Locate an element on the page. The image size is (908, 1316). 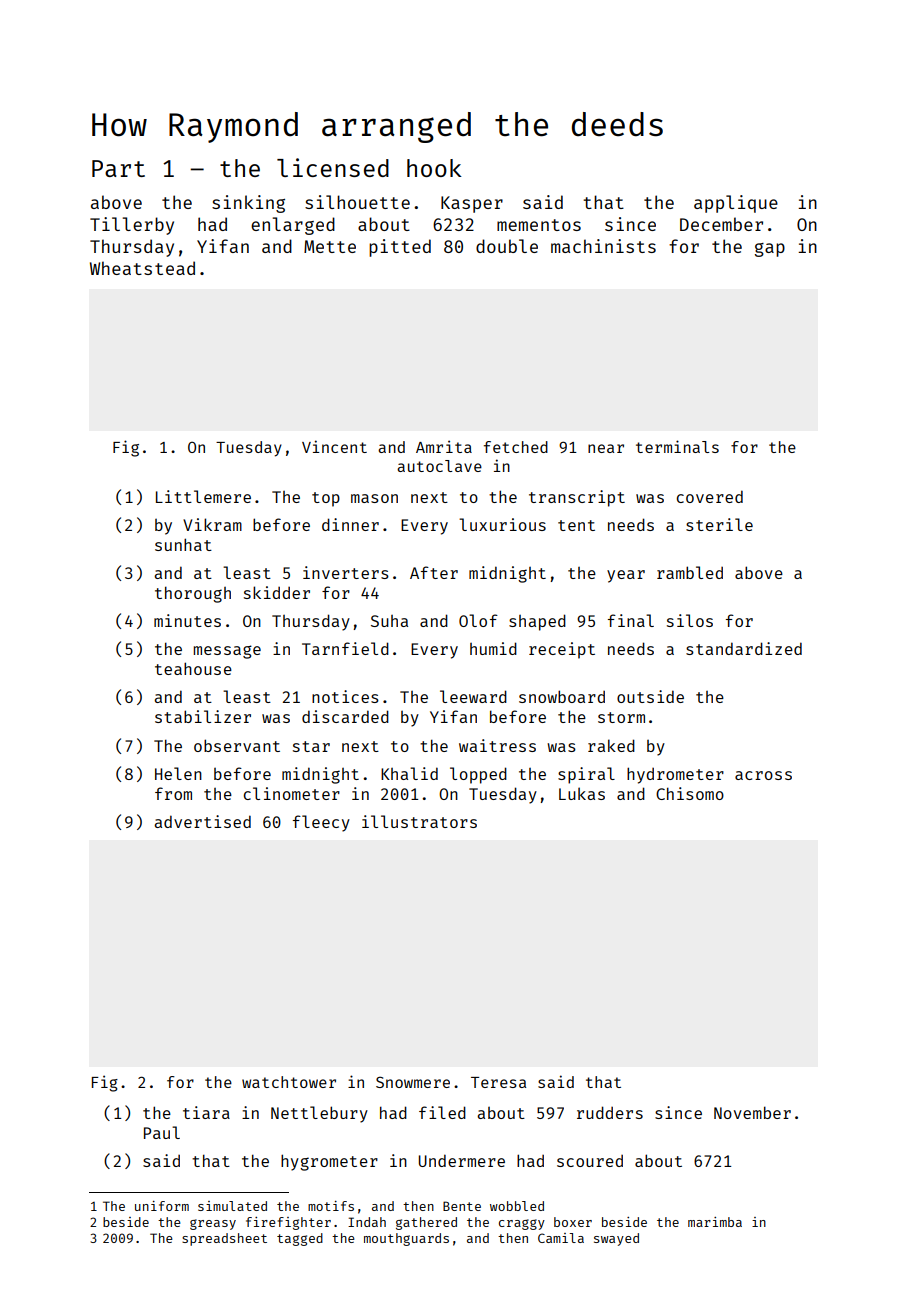
Snowmere is located at coordinates (413, 1082).
